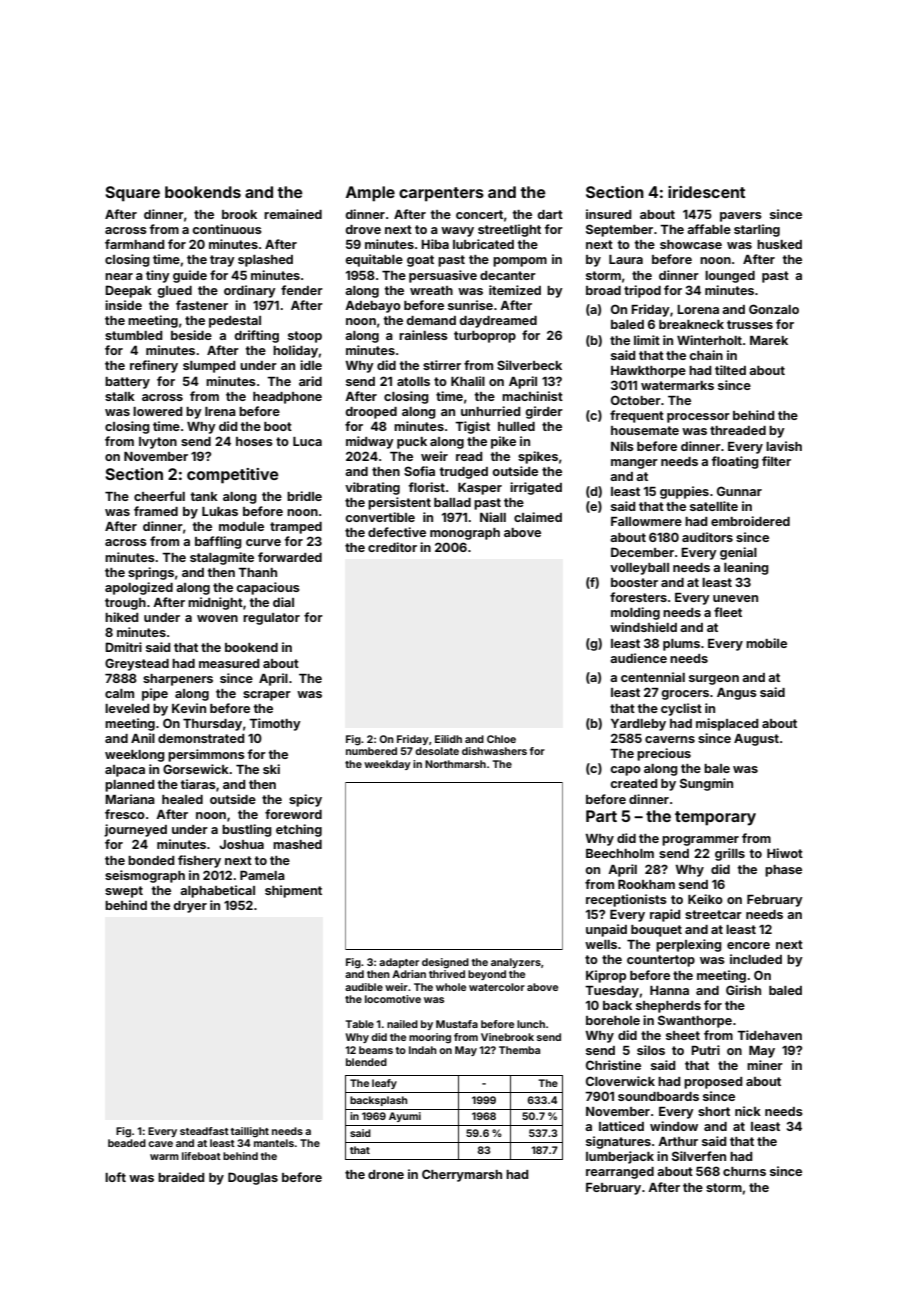 The image size is (908, 1316). What do you see at coordinates (204, 1131) in the screenshot?
I see `steadfast` at bounding box center [204, 1131].
